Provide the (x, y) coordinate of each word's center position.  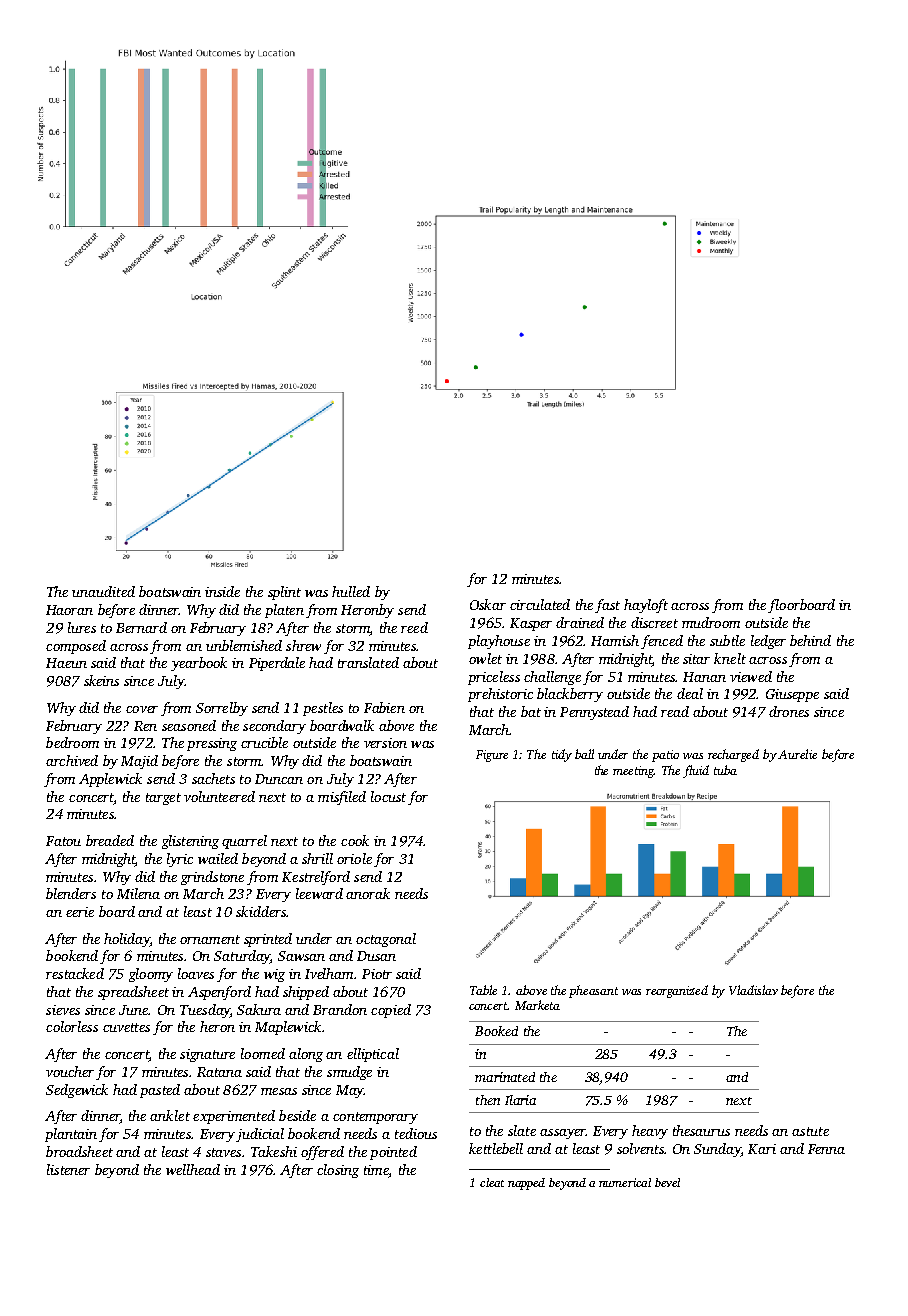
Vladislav (753, 990)
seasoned (189, 725)
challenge (552, 678)
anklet (170, 1115)
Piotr (377, 974)
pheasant (593, 991)
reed (414, 627)
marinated (505, 1077)
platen (284, 611)
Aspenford (219, 993)
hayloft (646, 606)
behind (810, 640)
